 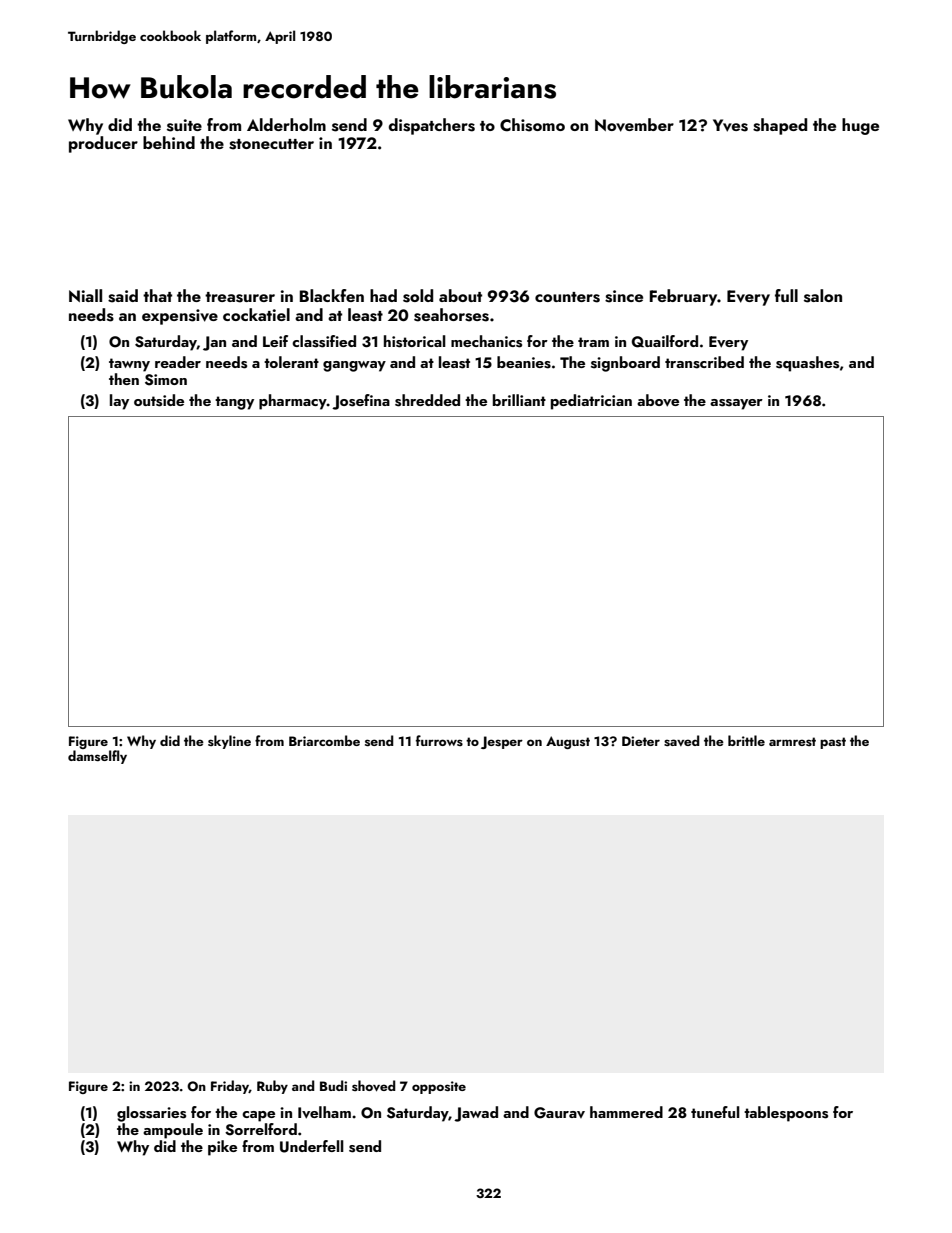 What do you see at coordinates (780, 126) in the screenshot?
I see `shaped` at bounding box center [780, 126].
